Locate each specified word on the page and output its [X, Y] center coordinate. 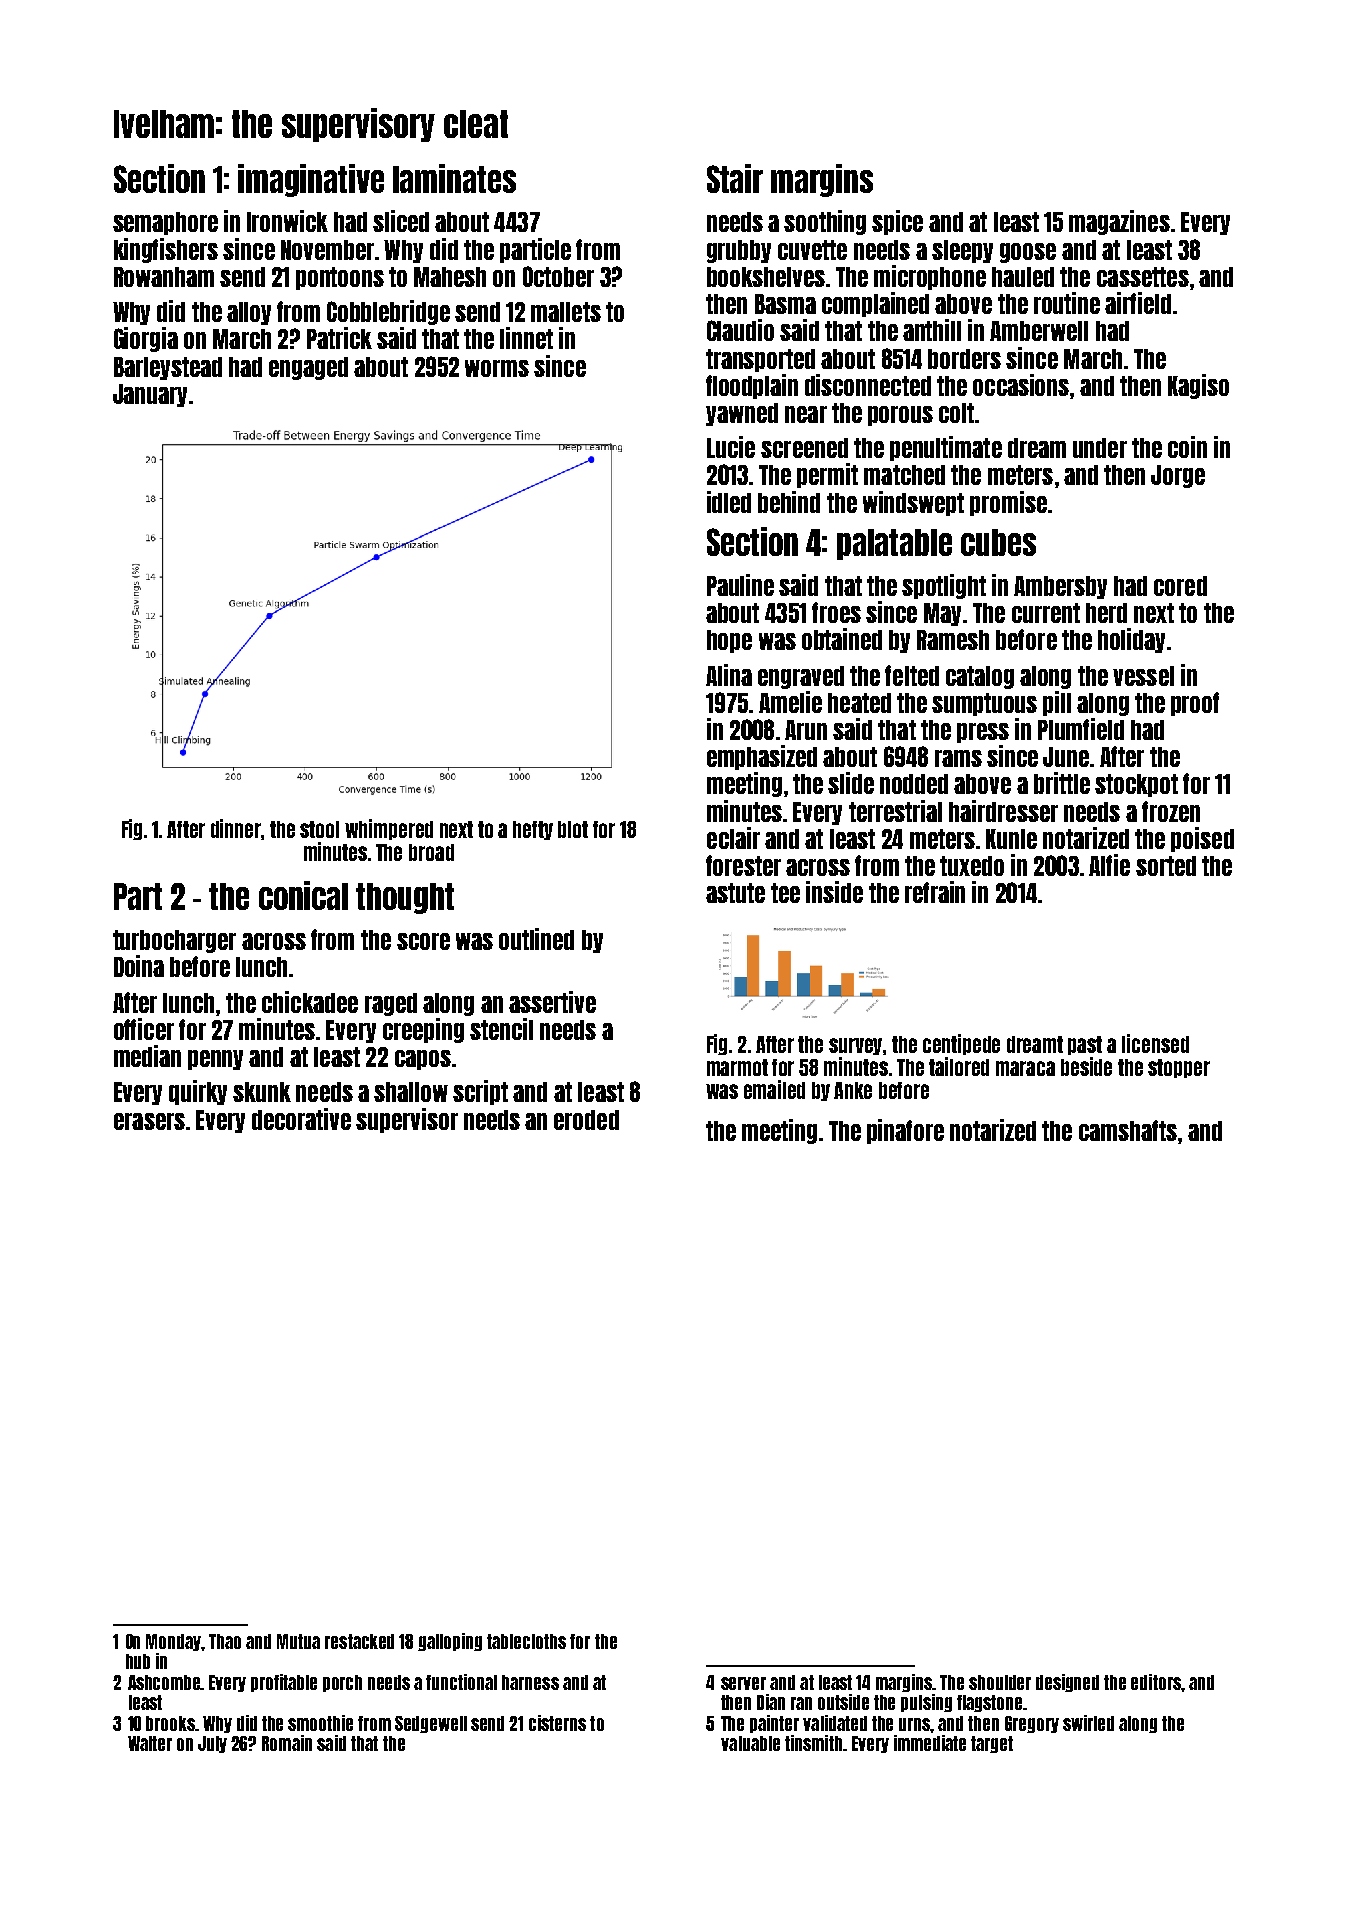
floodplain [752, 386]
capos [423, 1060]
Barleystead [168, 368]
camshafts [1128, 1130]
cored [1180, 586]
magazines [1119, 222]
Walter [150, 1743]
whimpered [389, 829]
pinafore [905, 1131]
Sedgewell [431, 1724]
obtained [842, 639]
